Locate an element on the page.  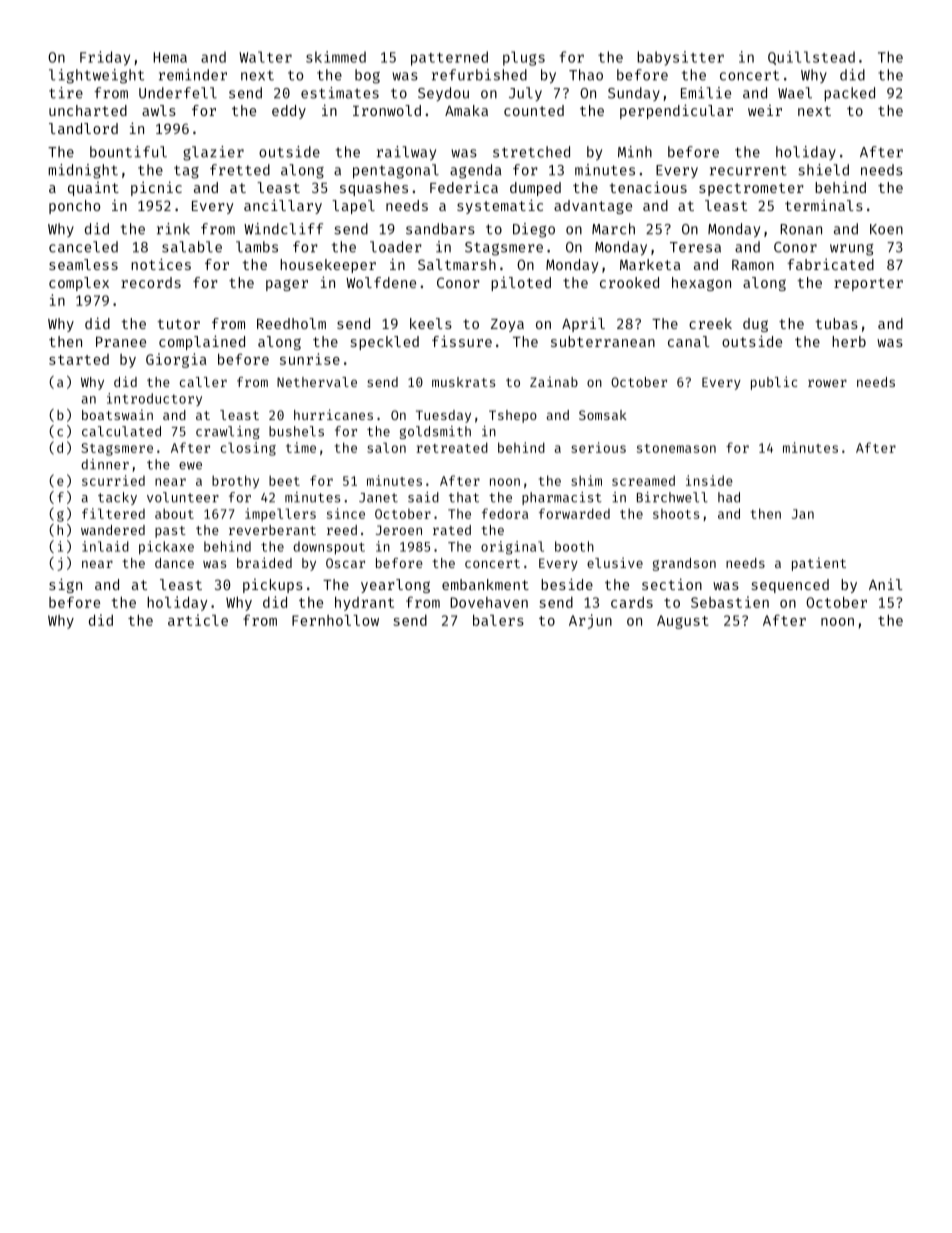
serious is located at coordinates (598, 447).
